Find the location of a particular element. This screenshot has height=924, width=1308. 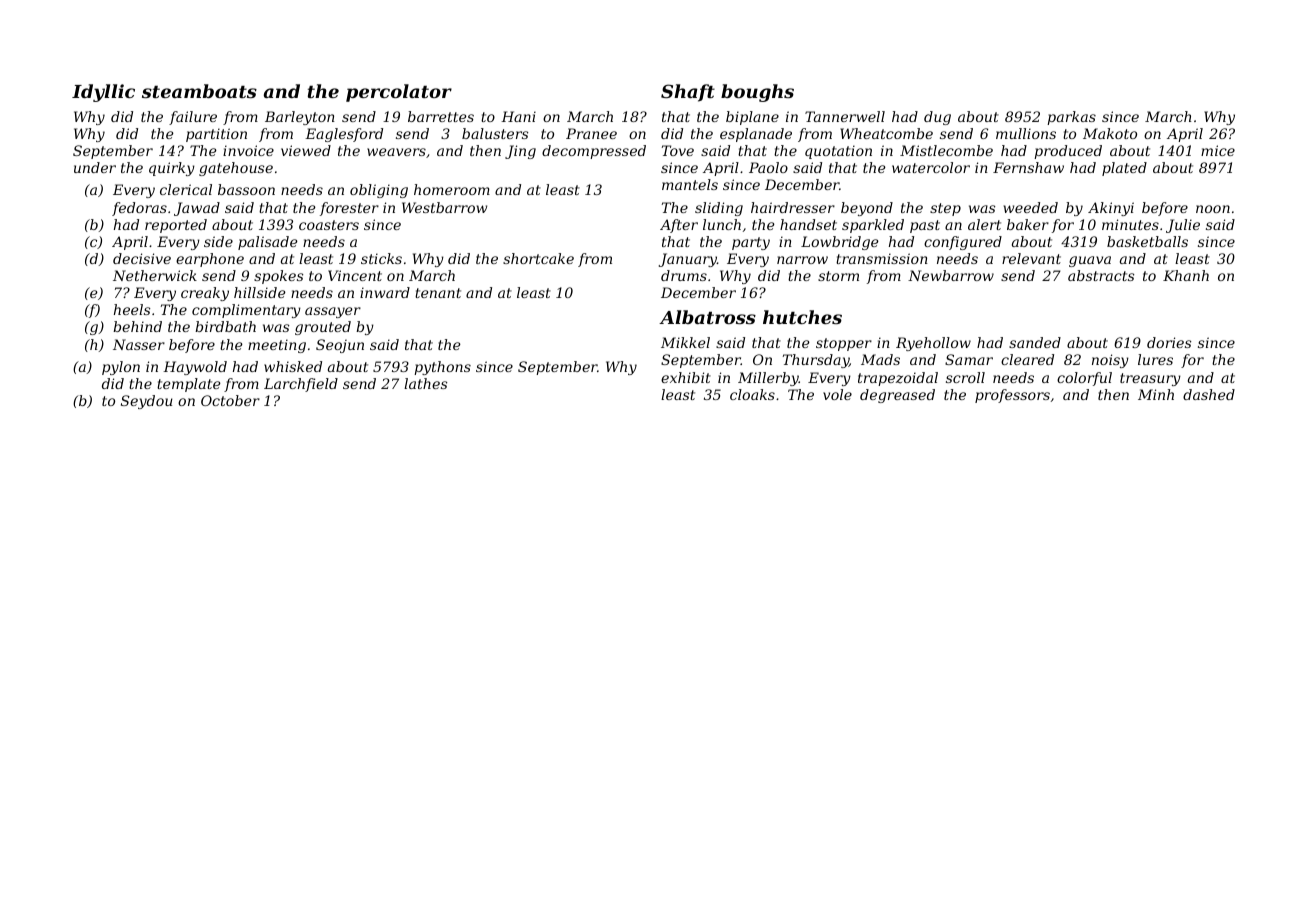

complimentary is located at coordinates (246, 311).
